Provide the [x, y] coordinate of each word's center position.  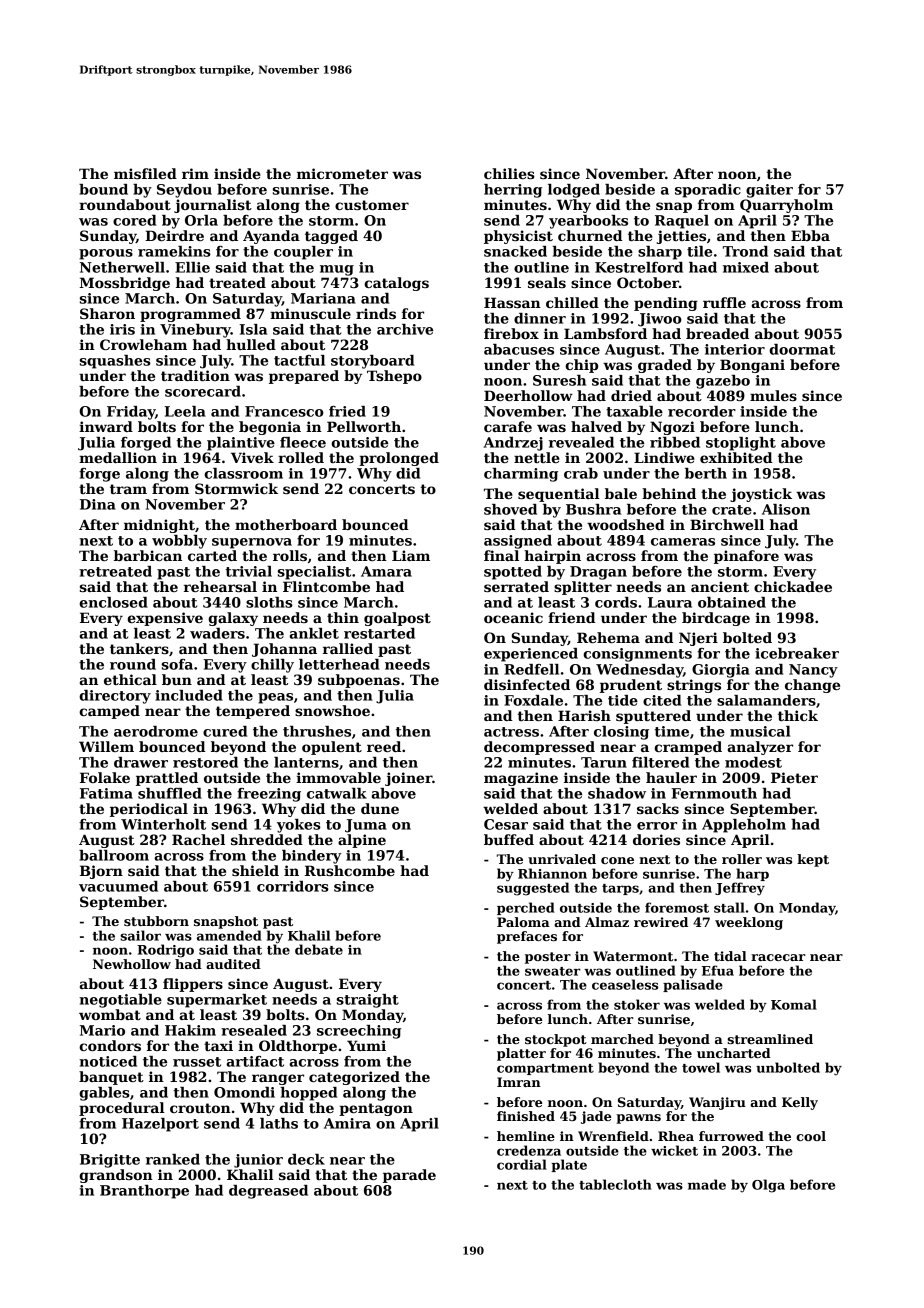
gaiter [769, 191]
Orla [201, 220]
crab [581, 473]
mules [773, 395]
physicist [518, 237]
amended [229, 935]
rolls [290, 555]
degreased [268, 1192]
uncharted [734, 1053]
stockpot [556, 1040]
